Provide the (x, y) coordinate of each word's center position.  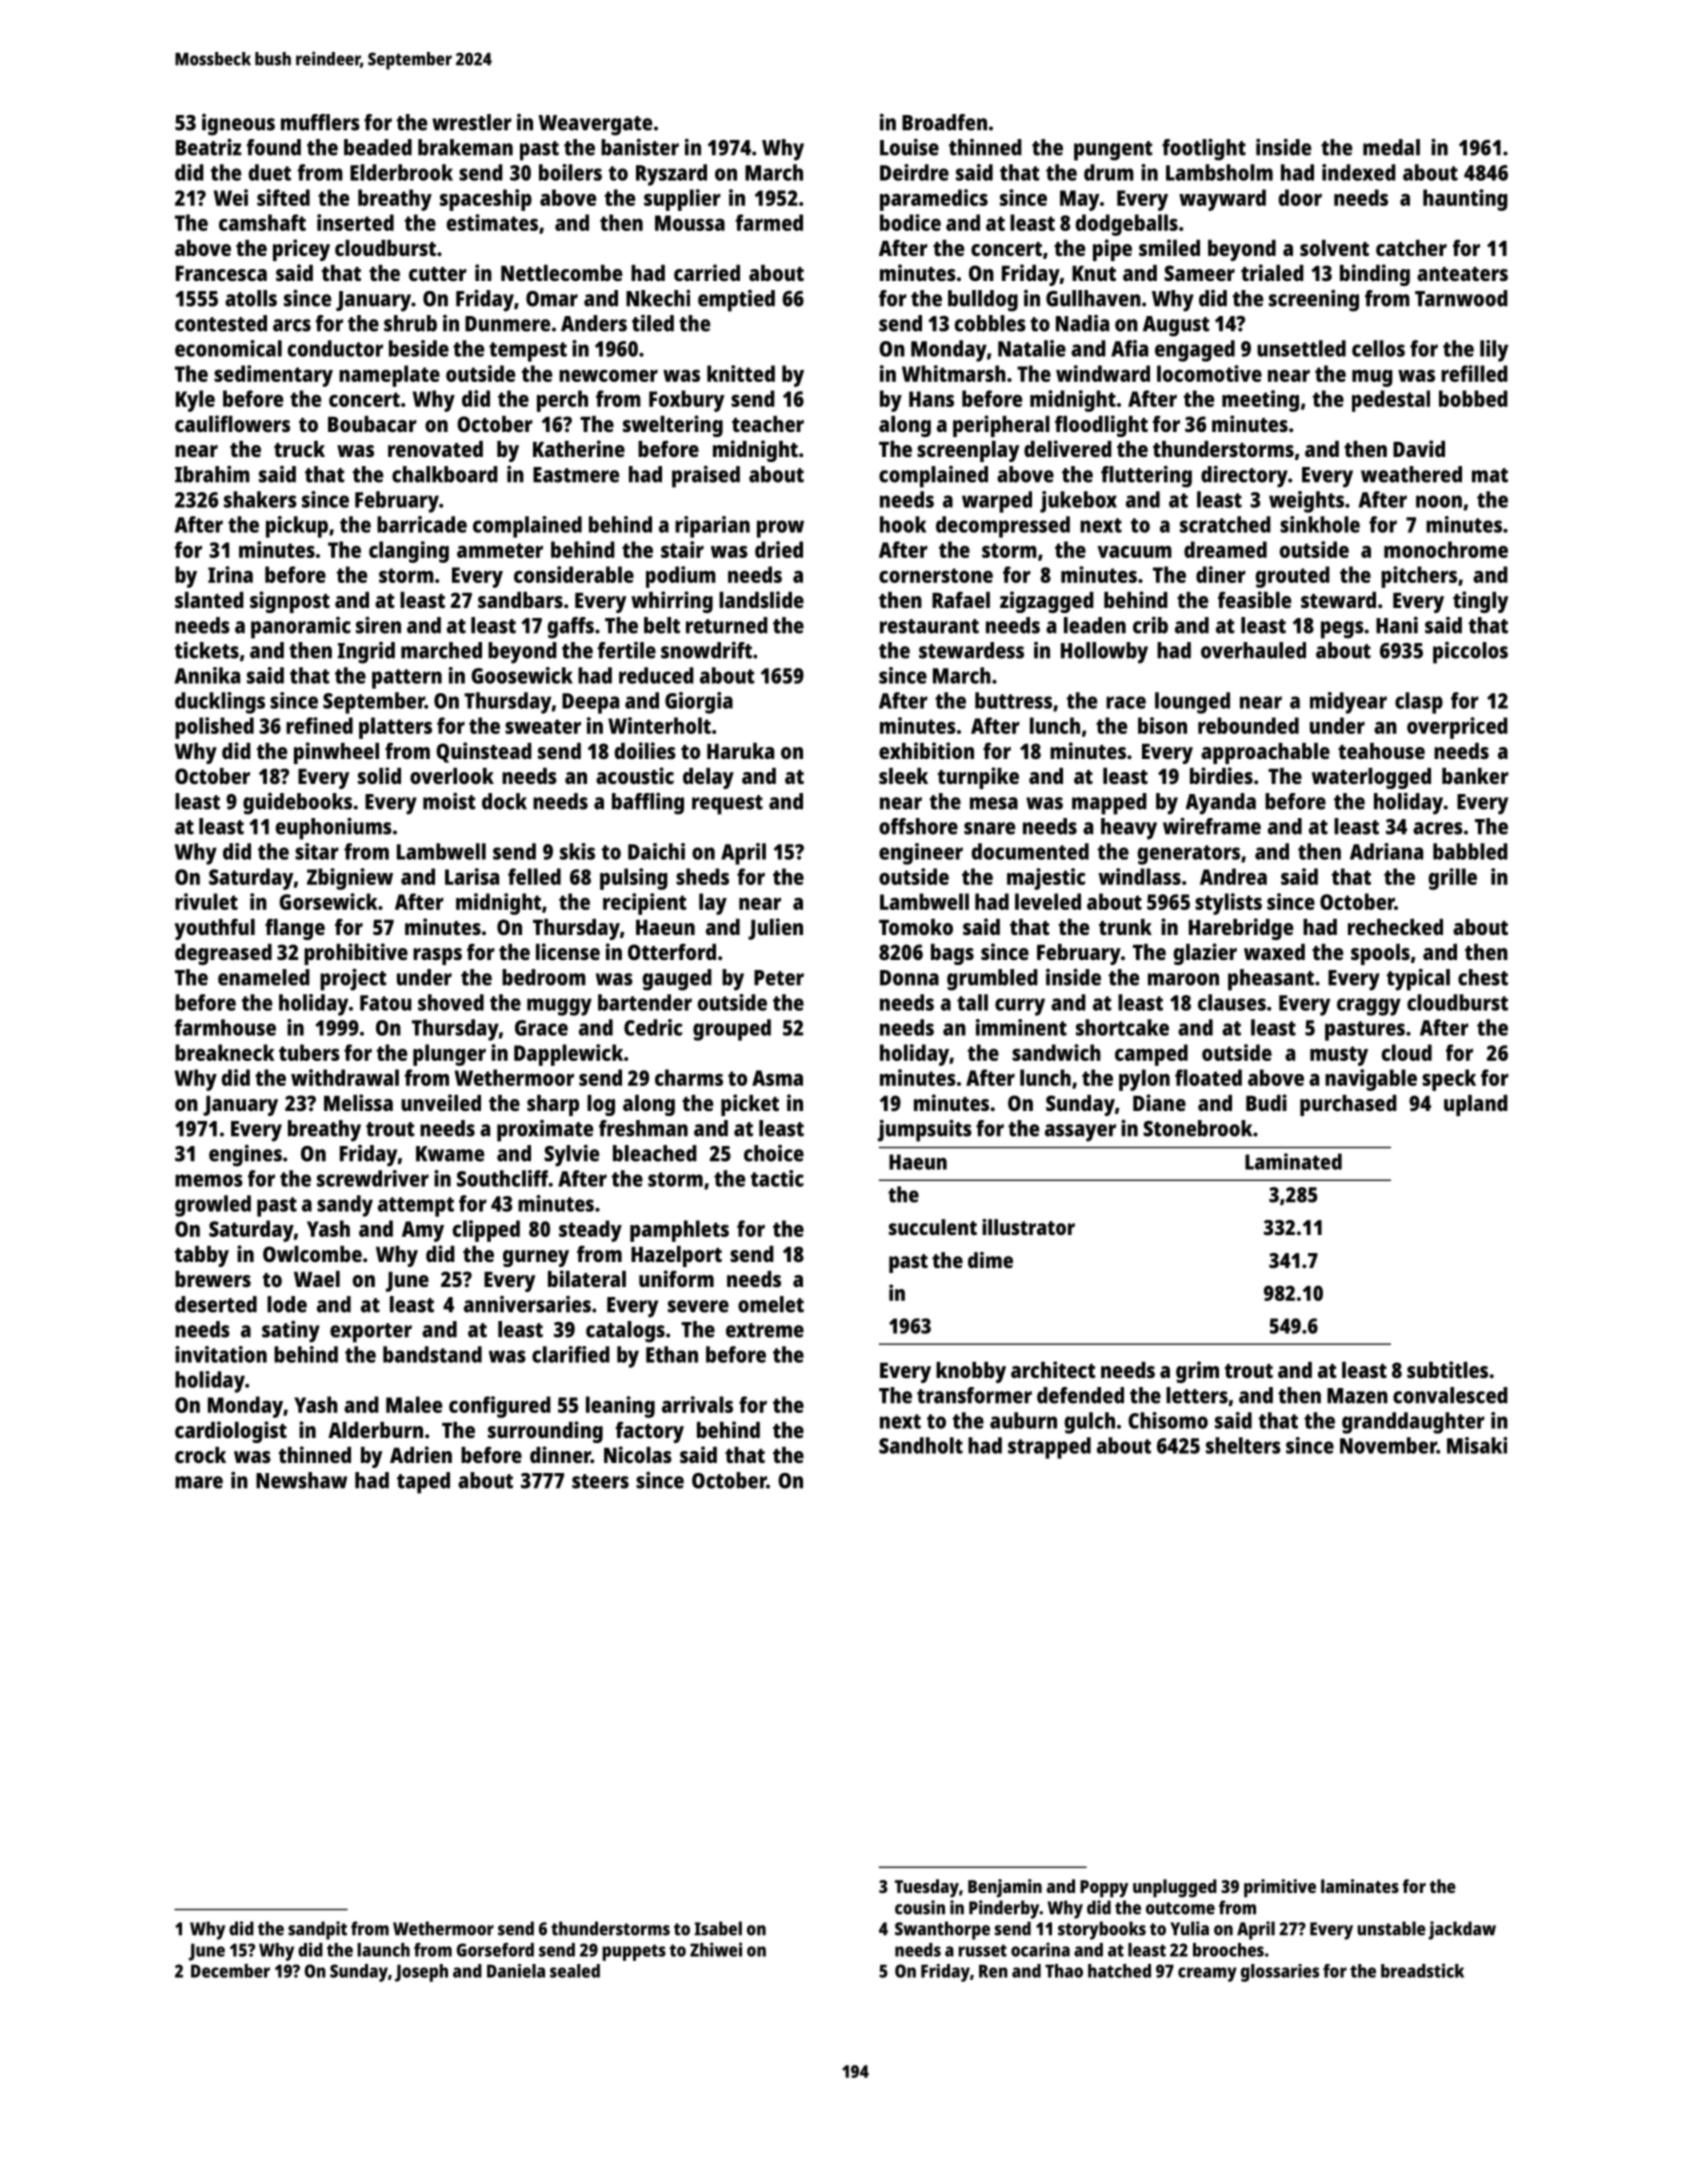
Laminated (1293, 1161)
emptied (736, 301)
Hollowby (1104, 653)
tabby (202, 1256)
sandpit (317, 1930)
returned (727, 625)
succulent (933, 1227)
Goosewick (522, 675)
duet (270, 172)
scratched (1225, 524)
